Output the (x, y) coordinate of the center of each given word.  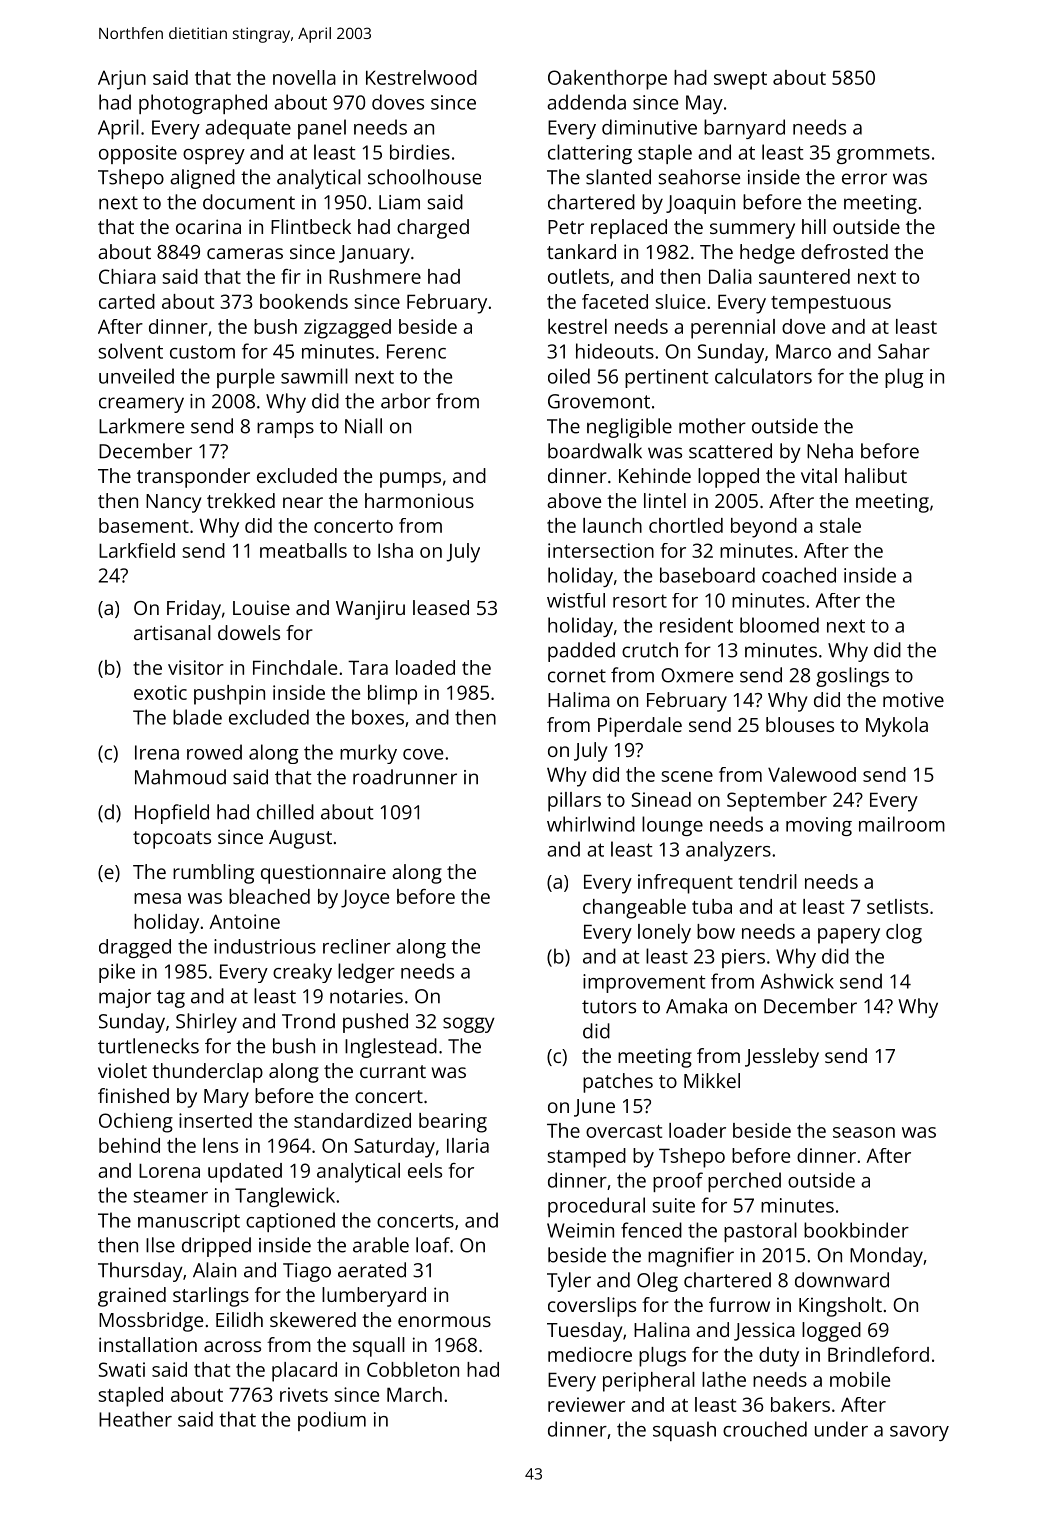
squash (684, 1431)
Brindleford (878, 1354)
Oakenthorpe (607, 80)
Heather (135, 1419)
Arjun (122, 80)
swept (740, 81)
